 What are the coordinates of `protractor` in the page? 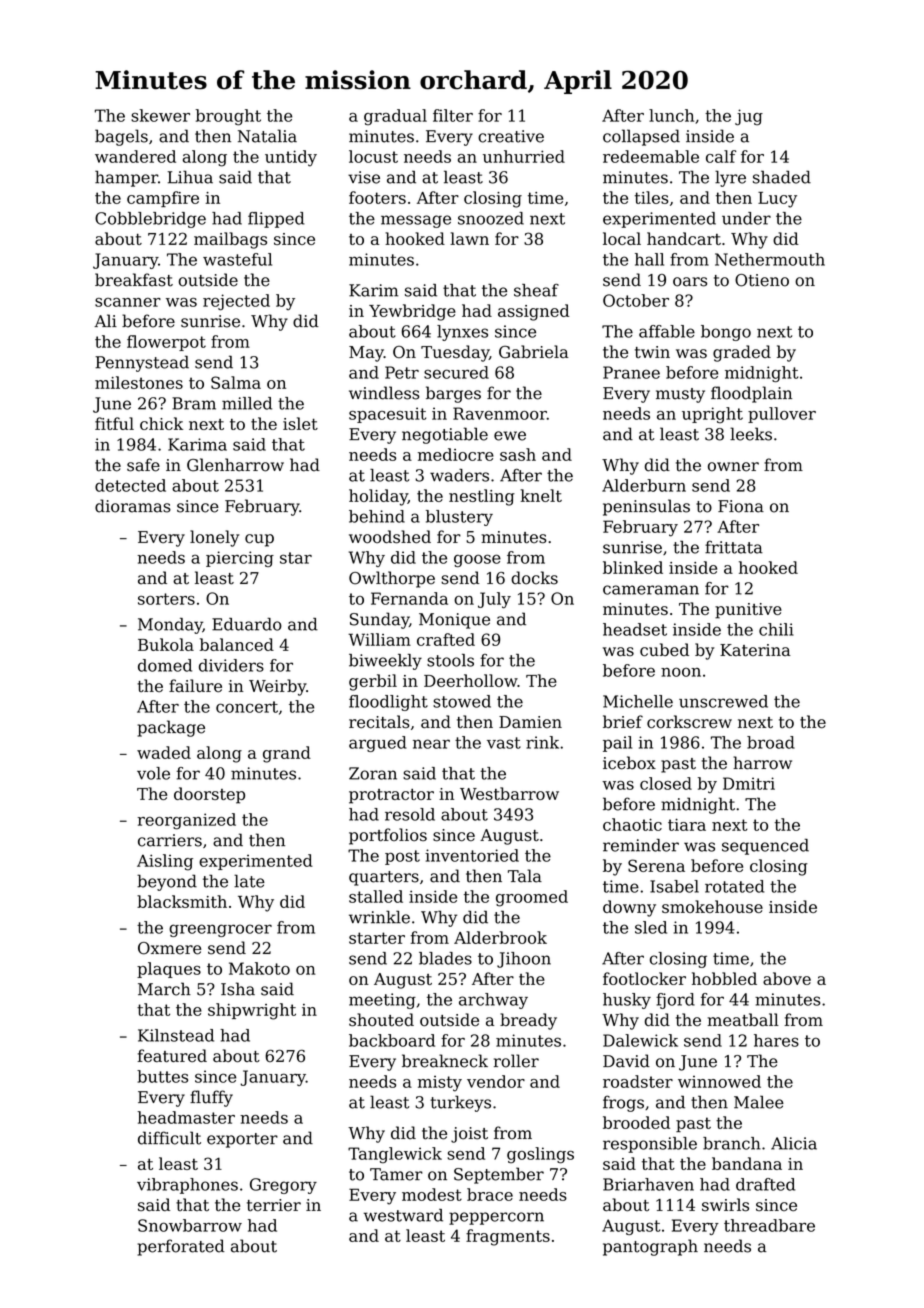 It's located at (391, 796).
